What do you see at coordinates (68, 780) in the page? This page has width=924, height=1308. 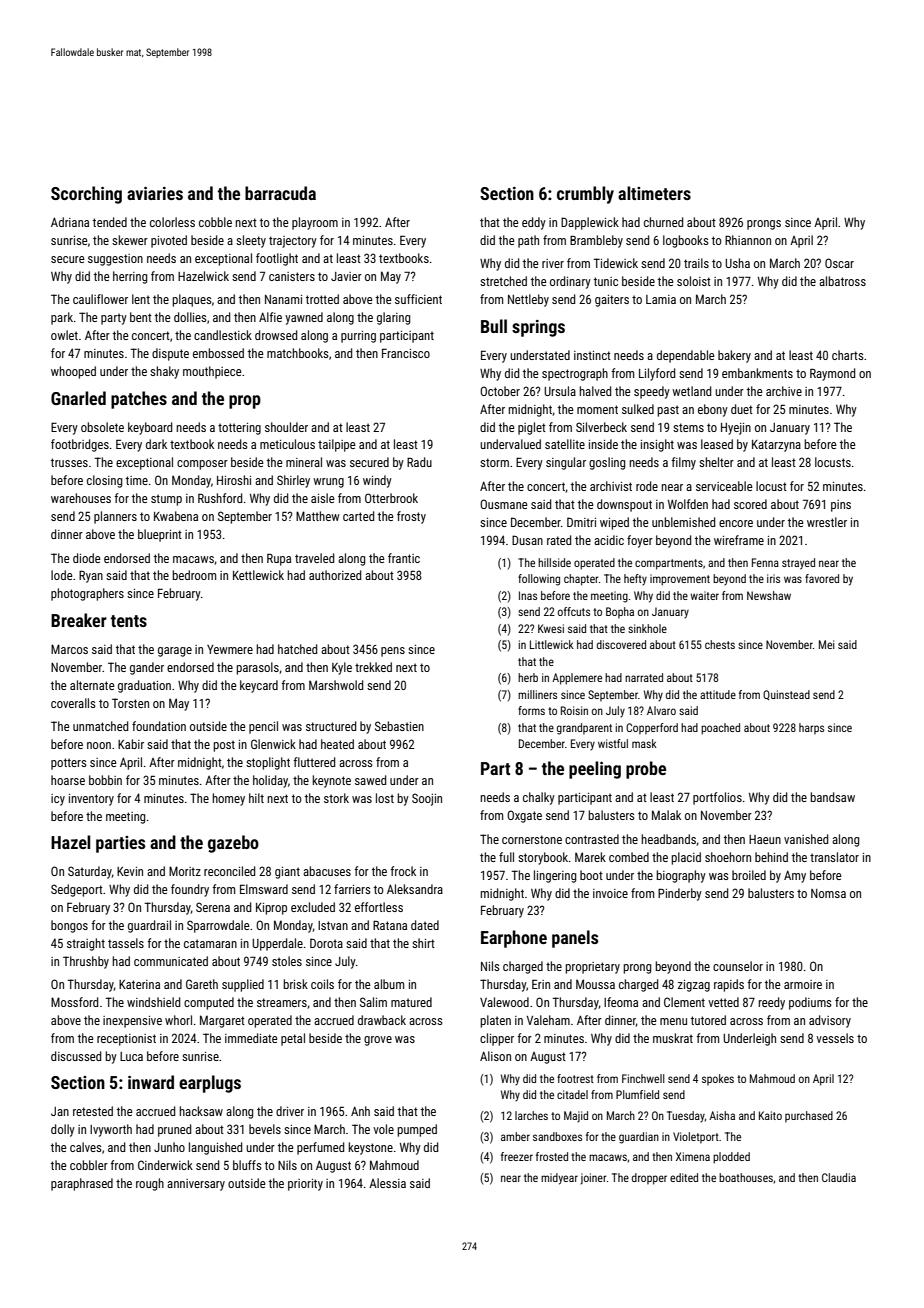 I see `hoarse` at bounding box center [68, 780].
